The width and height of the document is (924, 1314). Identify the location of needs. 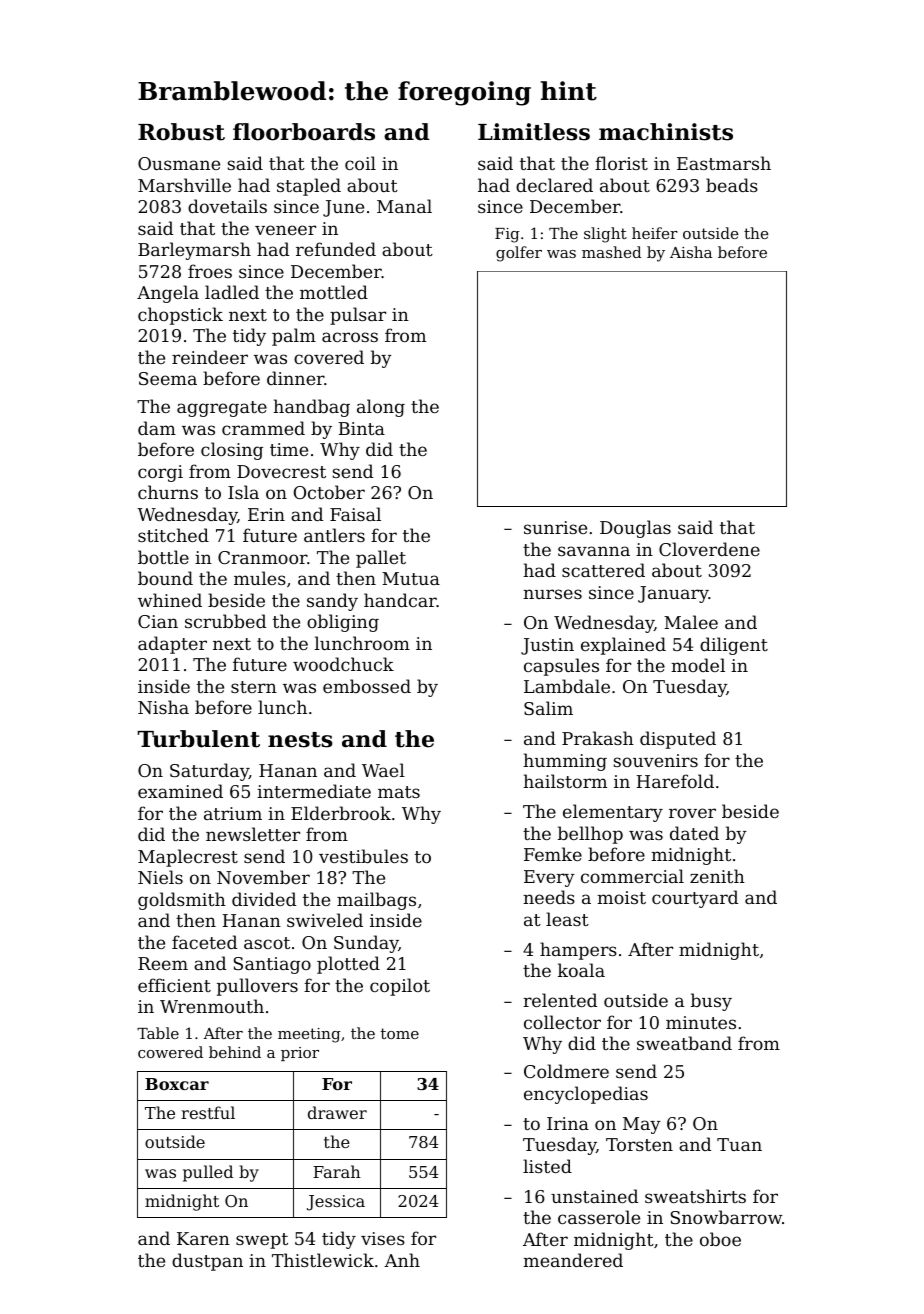
(549, 897).
